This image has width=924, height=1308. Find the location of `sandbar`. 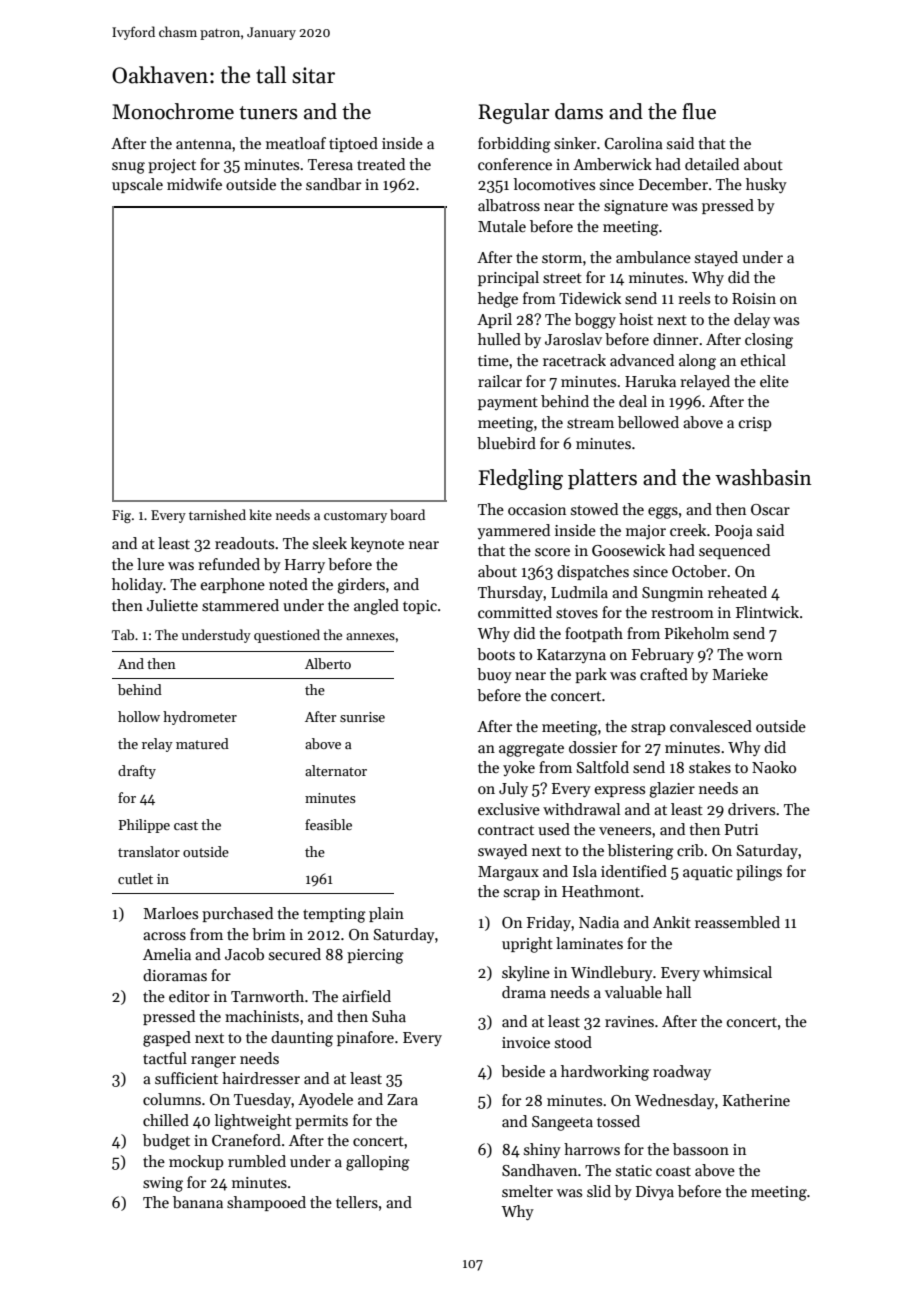

sandbar is located at coordinates (333, 184).
